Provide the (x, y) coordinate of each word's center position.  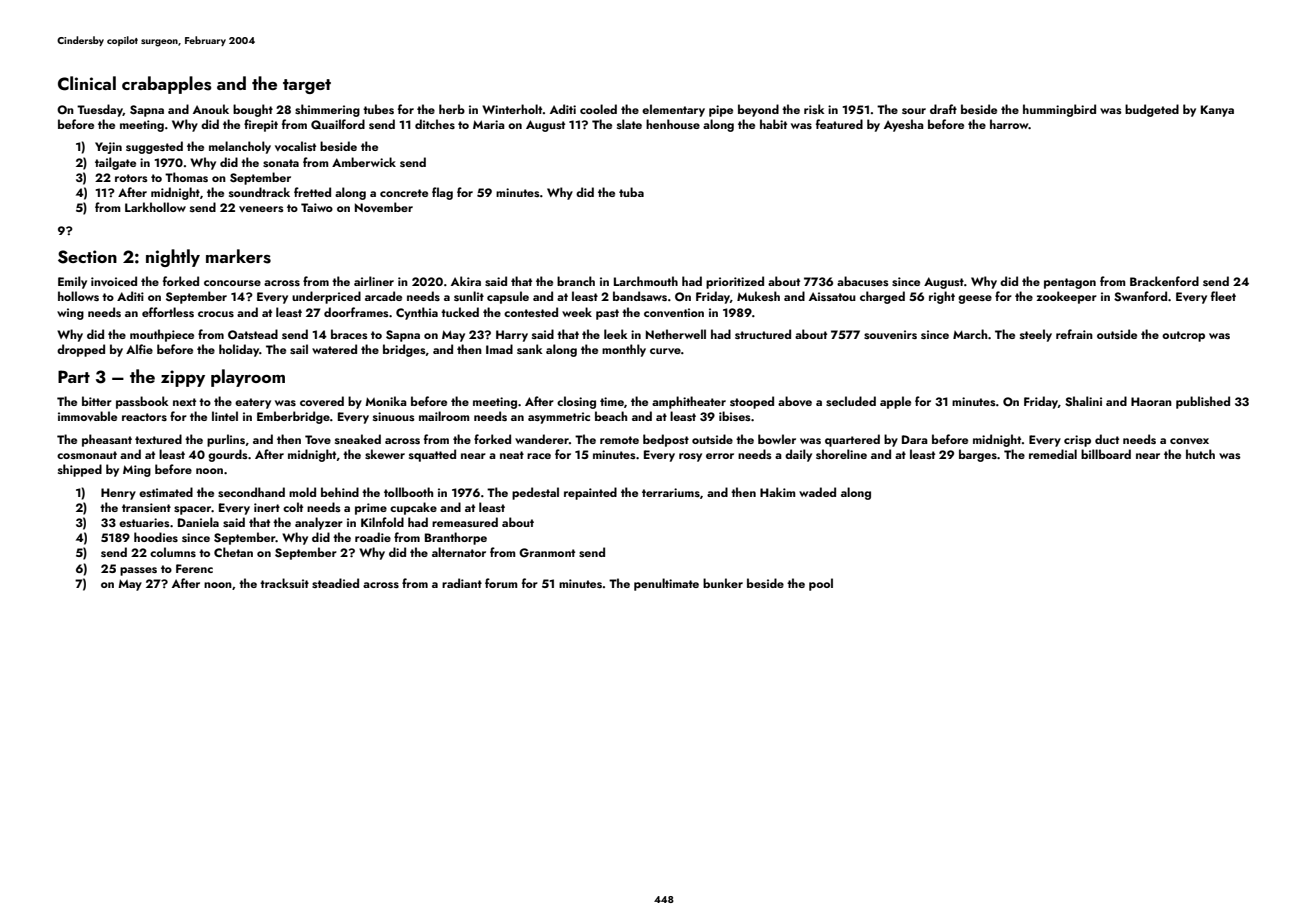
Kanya (1217, 111)
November (384, 207)
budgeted (1152, 110)
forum (501, 583)
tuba (631, 192)
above (795, 401)
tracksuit (284, 583)
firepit (261, 125)
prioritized (735, 282)
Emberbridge (293, 417)
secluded (851, 401)
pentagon (1070, 283)
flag (442, 193)
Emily (72, 282)
